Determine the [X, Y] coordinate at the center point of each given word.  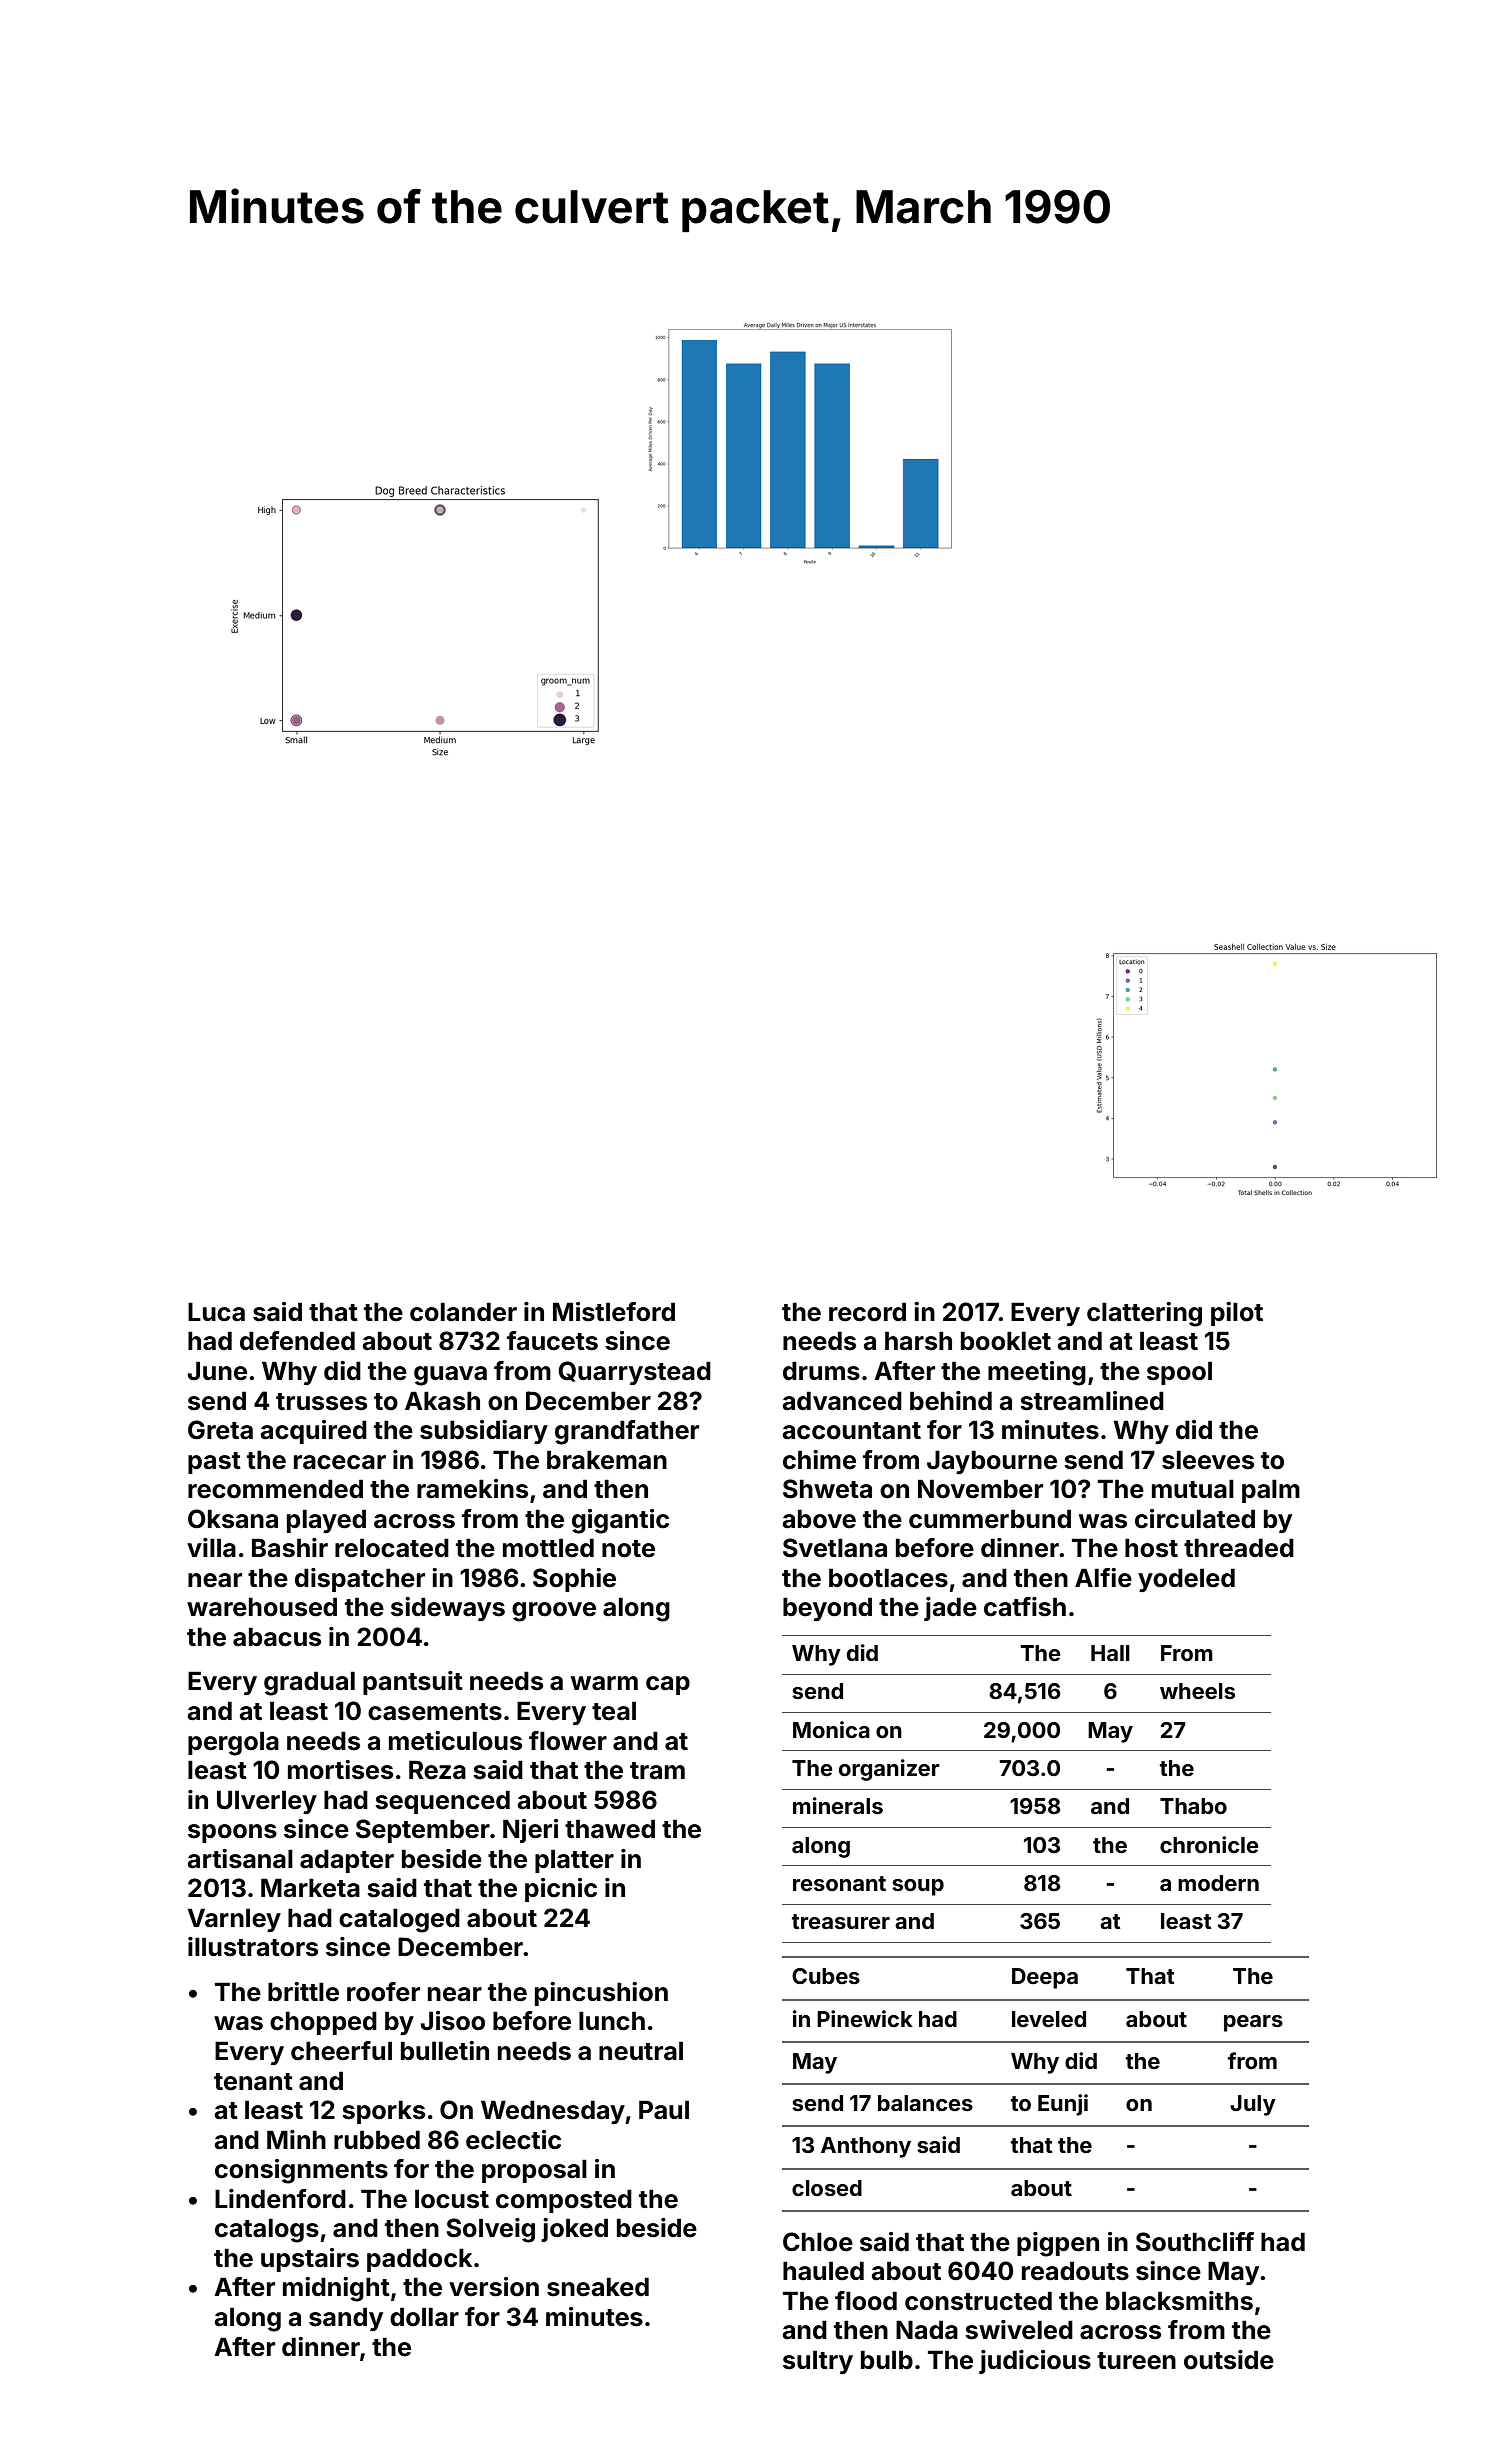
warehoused [262, 1607]
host [1151, 1548]
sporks [383, 2112]
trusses [321, 1402]
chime [819, 1460]
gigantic [620, 1521]
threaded [1239, 1548]
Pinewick [865, 2018]
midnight [336, 2289]
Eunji [1063, 2105]
